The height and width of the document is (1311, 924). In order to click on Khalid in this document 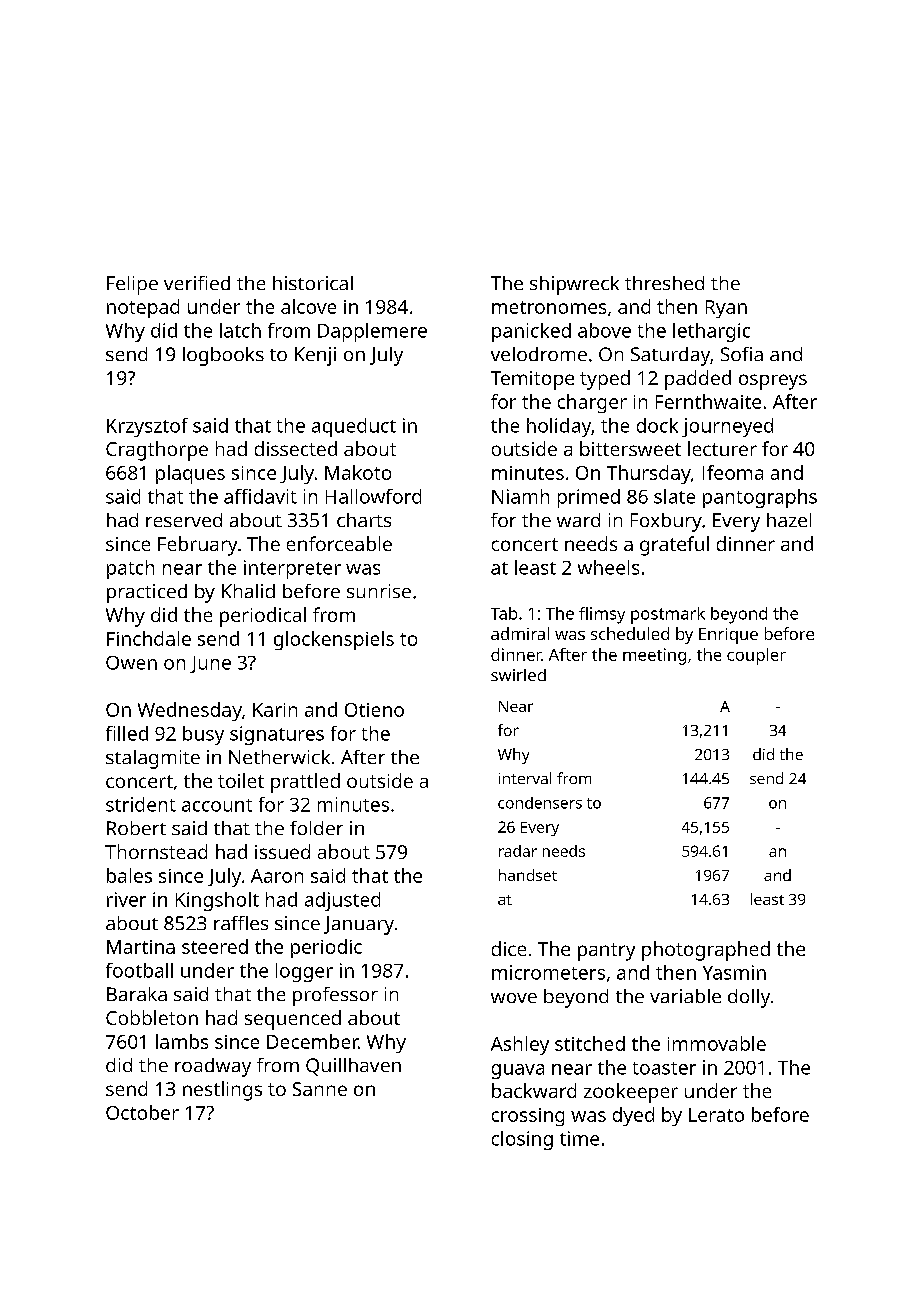, I will do `click(248, 591)`.
